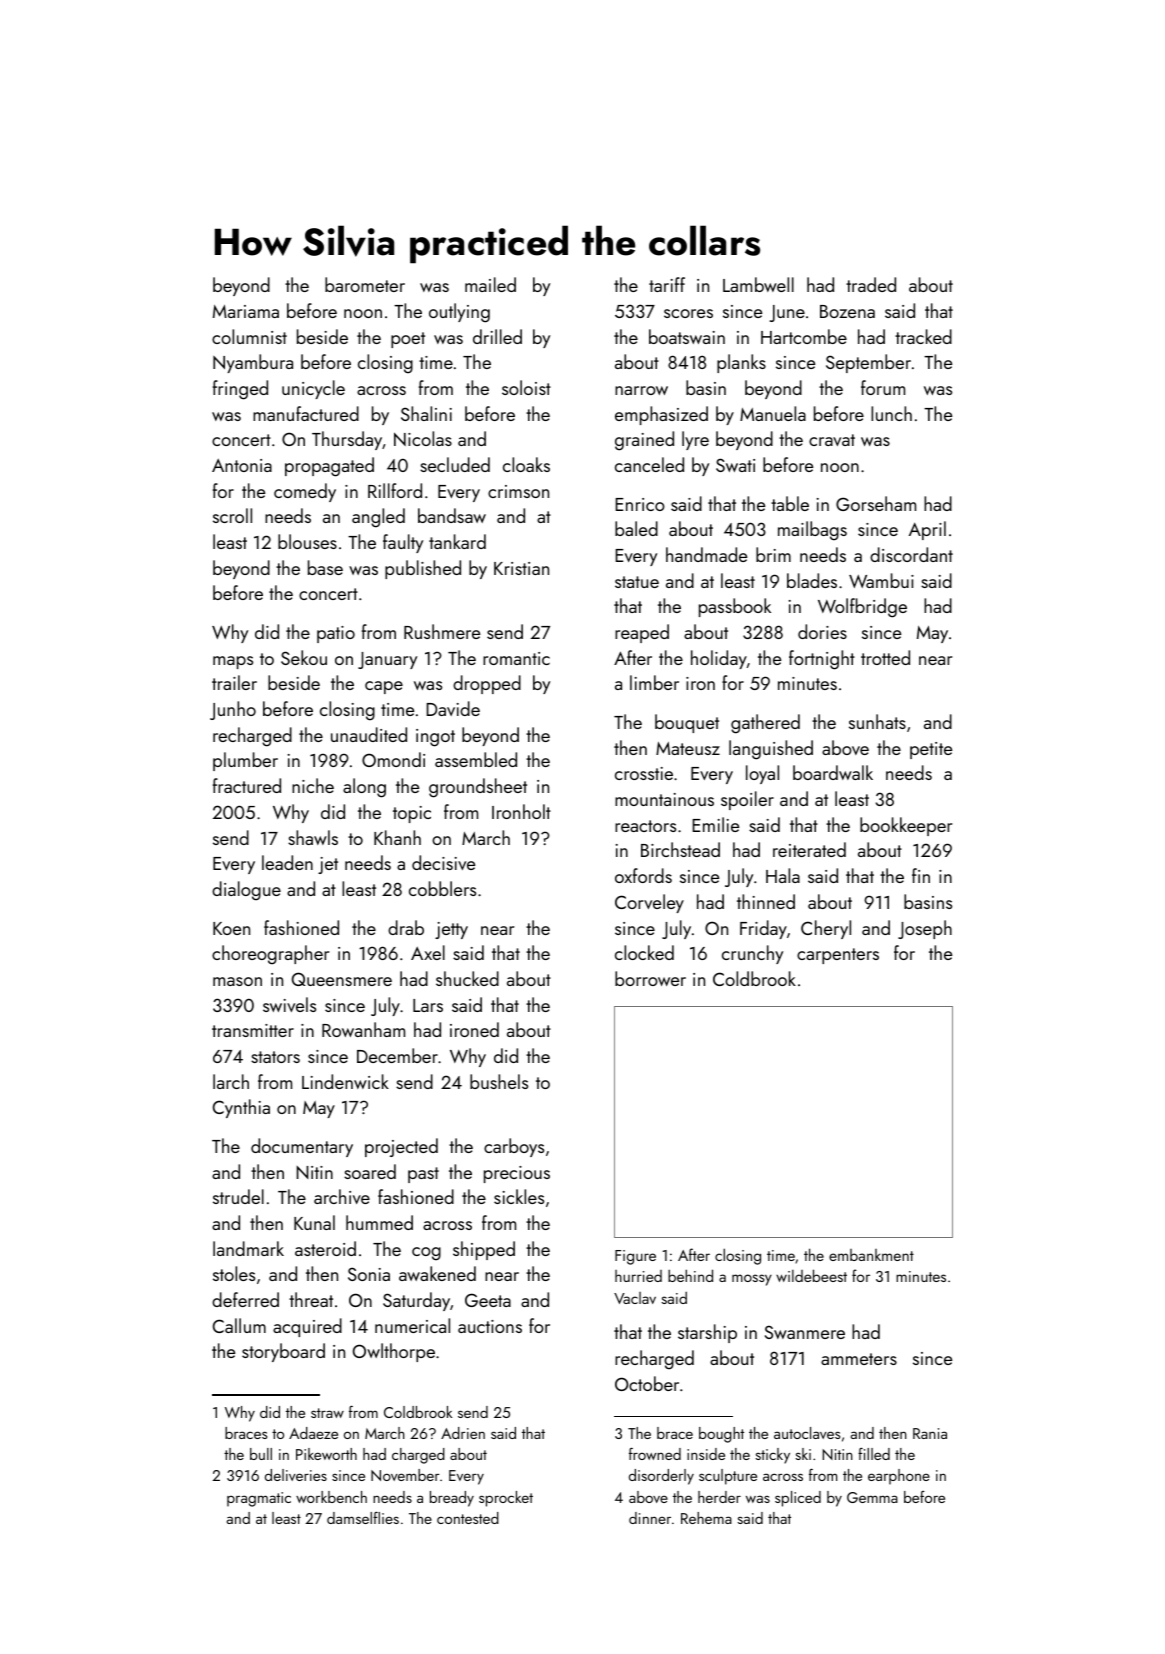  What do you see at coordinates (490, 284) in the document?
I see `mailed` at bounding box center [490, 284].
